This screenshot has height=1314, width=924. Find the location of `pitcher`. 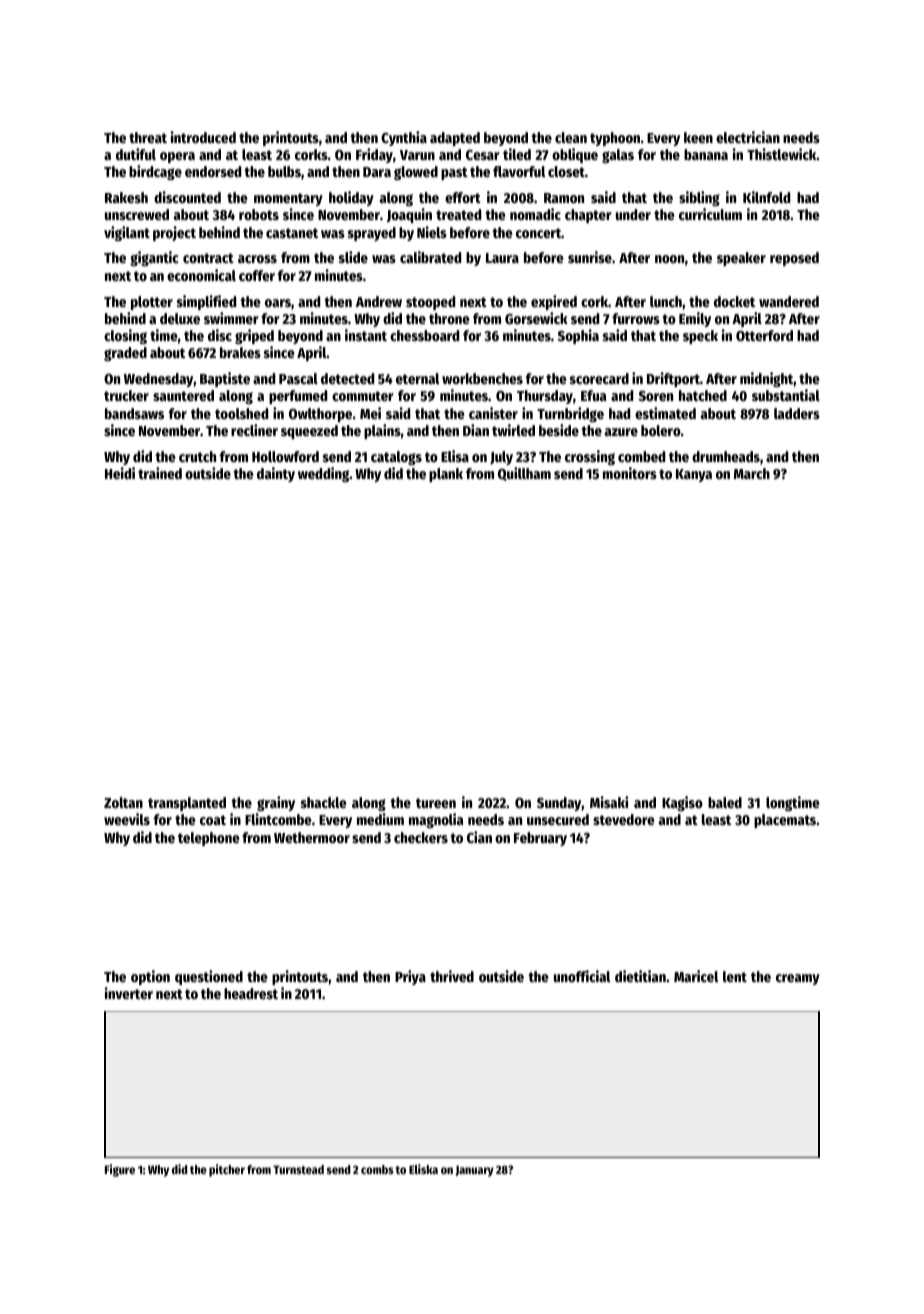

pitcher is located at coordinates (227, 1170).
